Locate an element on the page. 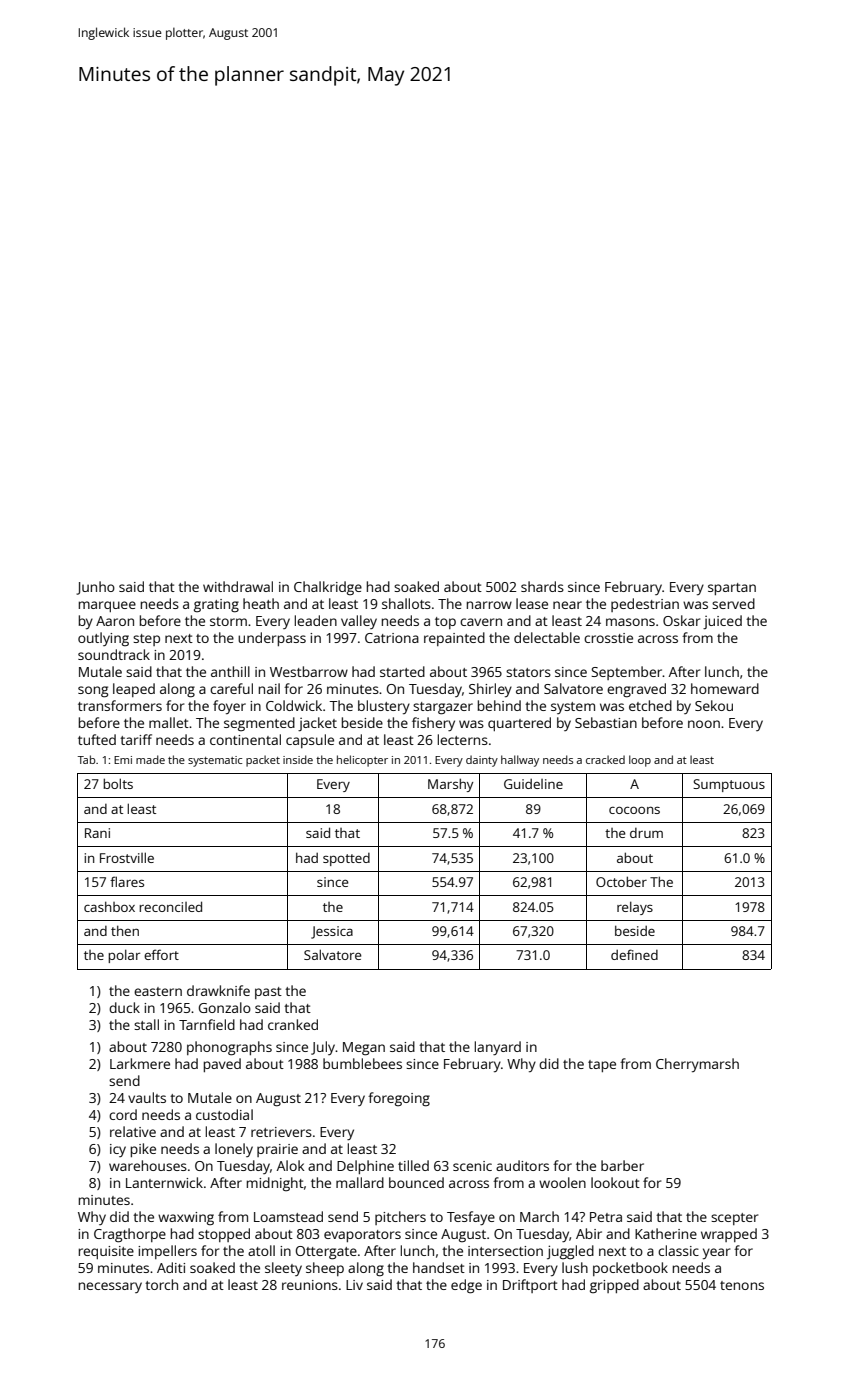  stall is located at coordinates (146, 1024).
